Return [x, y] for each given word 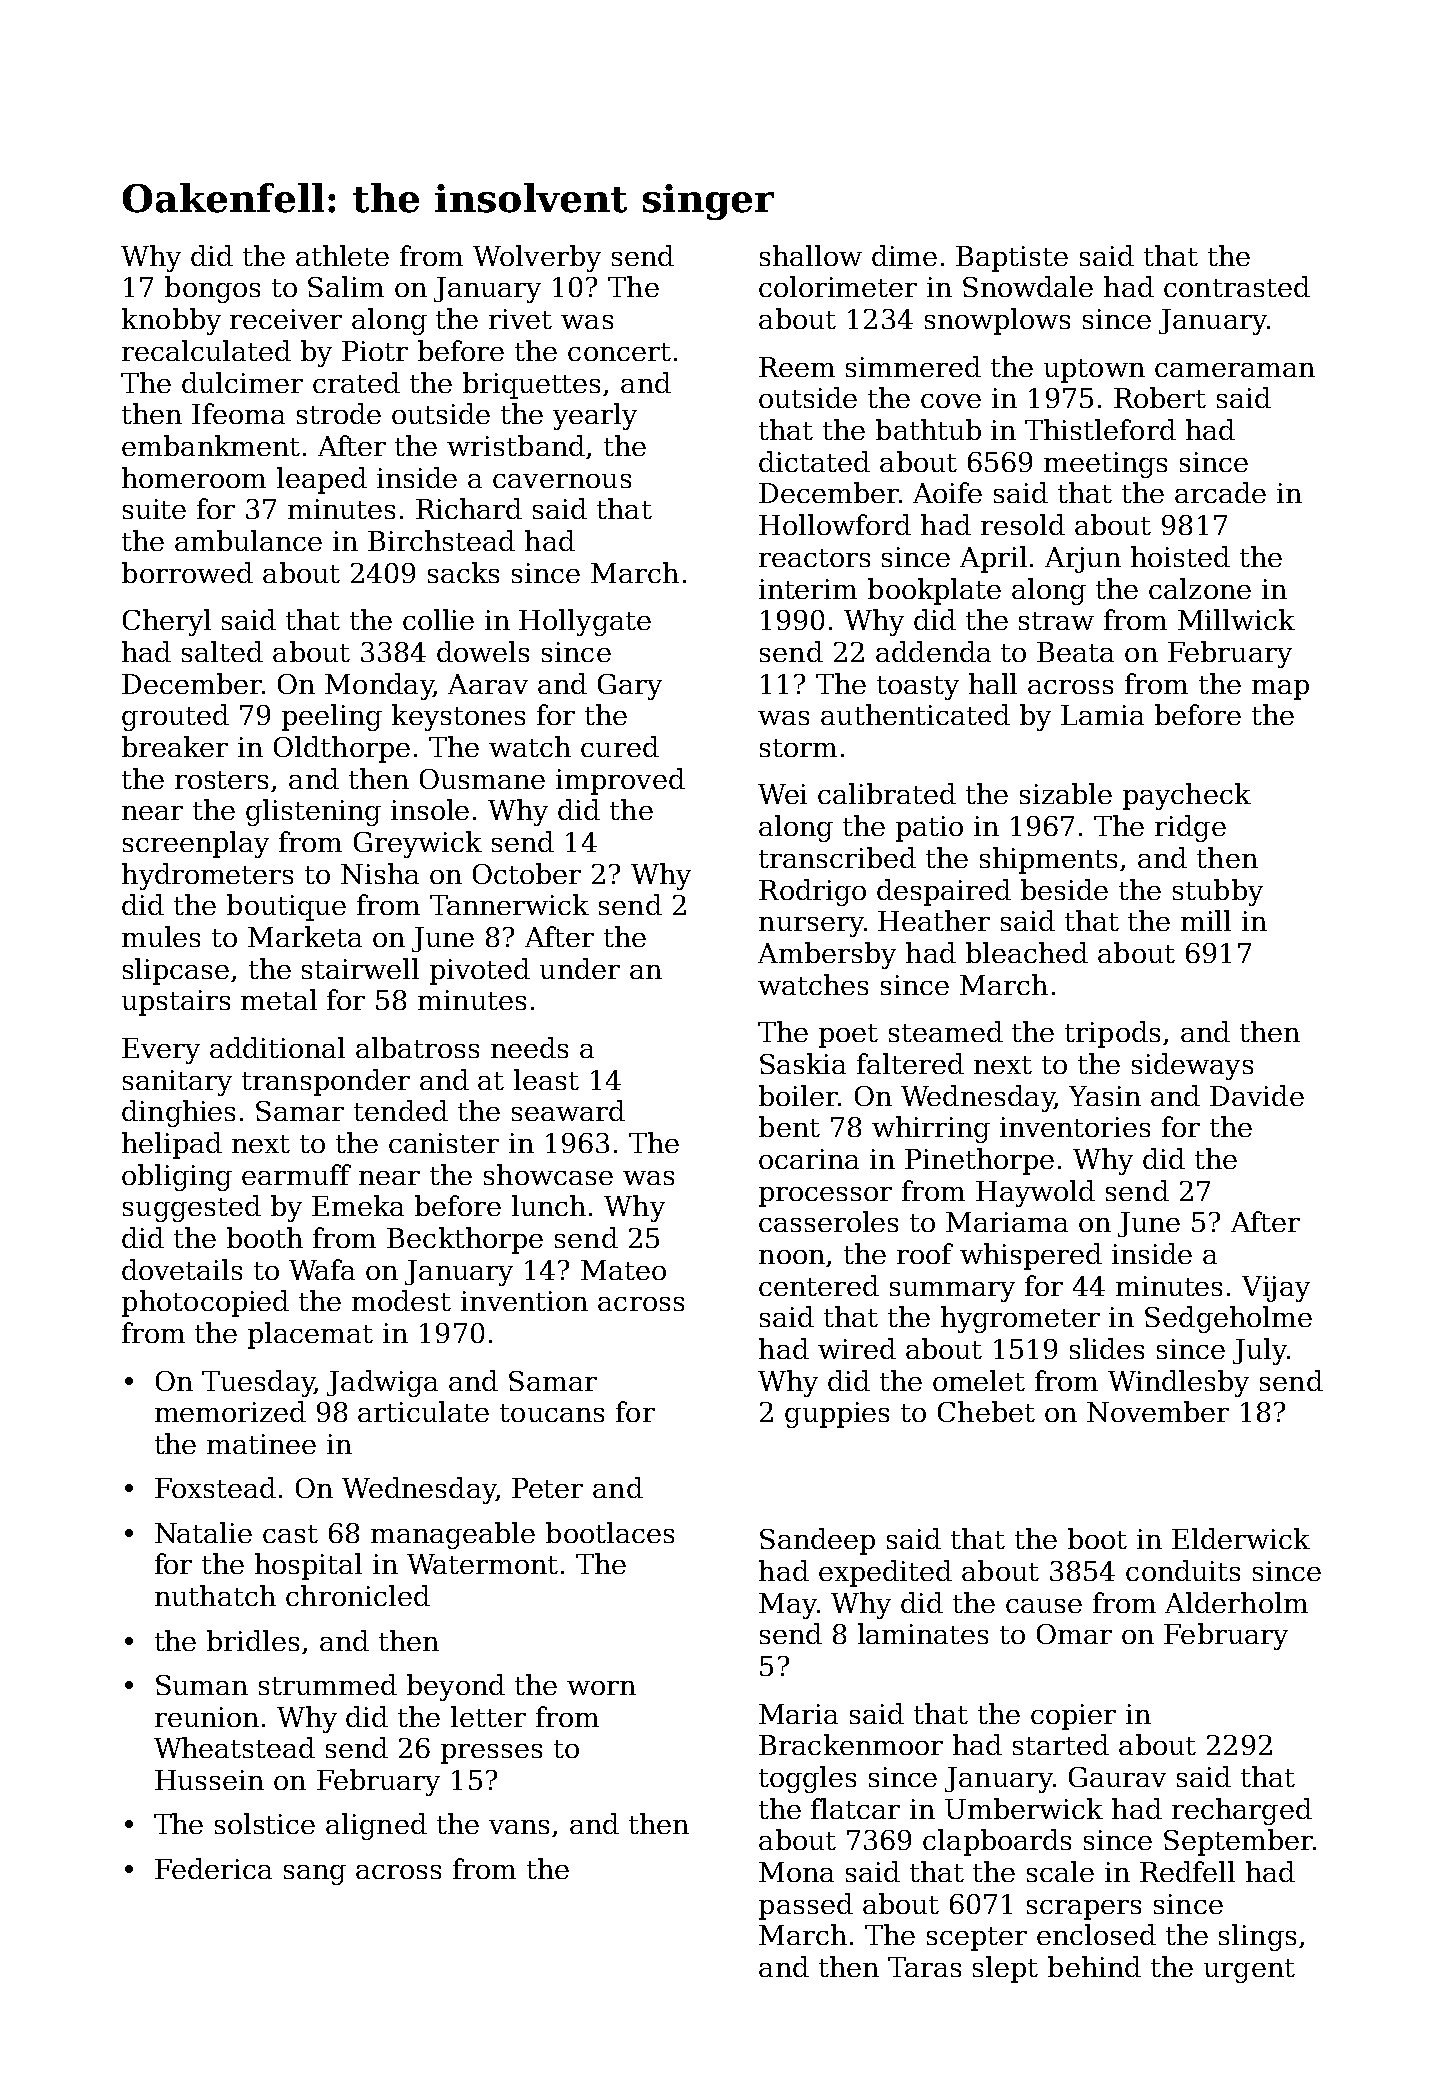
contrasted [1237, 286]
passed [806, 1906]
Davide [1257, 1095]
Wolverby [537, 258]
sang [315, 1875]
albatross [417, 1047]
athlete [342, 255]
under [580, 968]
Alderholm [1236, 1602]
